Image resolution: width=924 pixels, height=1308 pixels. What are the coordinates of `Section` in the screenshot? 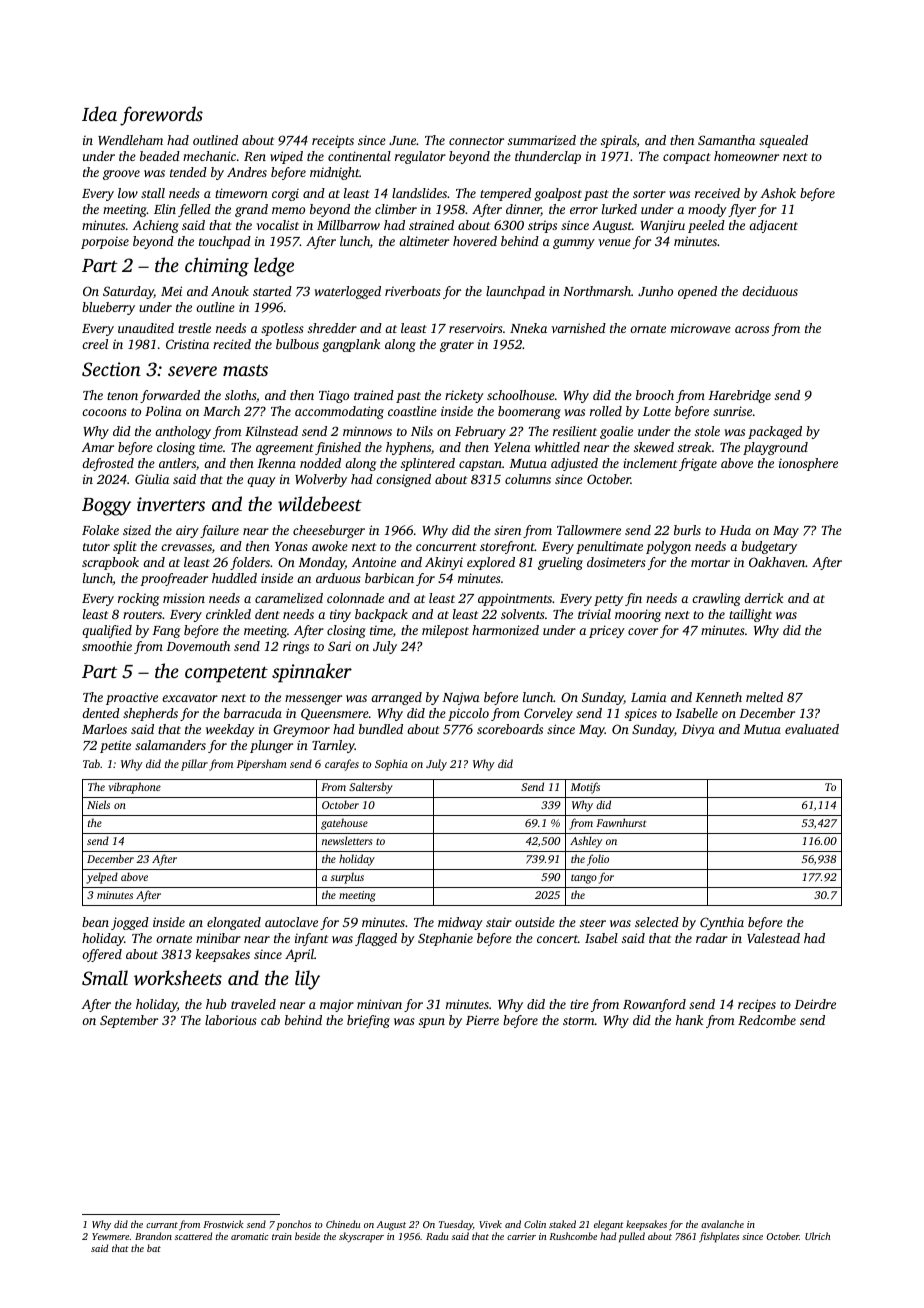 It's located at (111, 369).
